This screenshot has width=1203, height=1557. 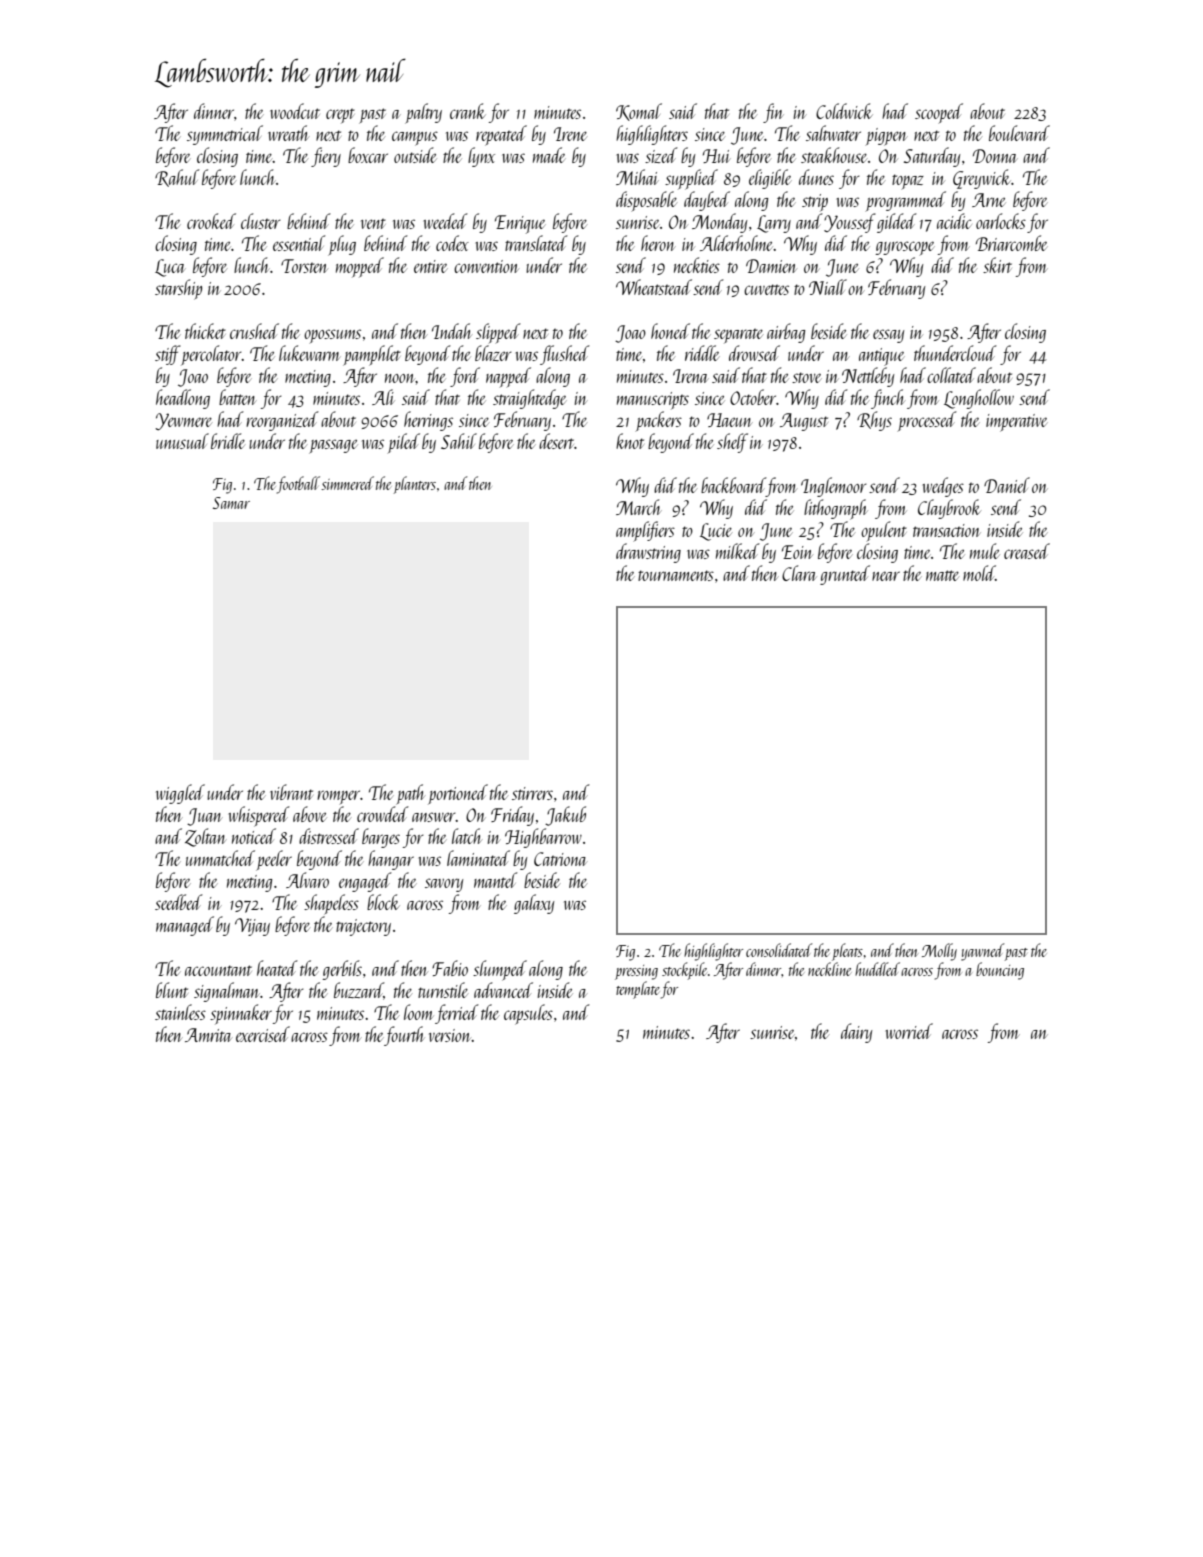 What do you see at coordinates (208, 1035) in the screenshot?
I see `Amrita` at bounding box center [208, 1035].
